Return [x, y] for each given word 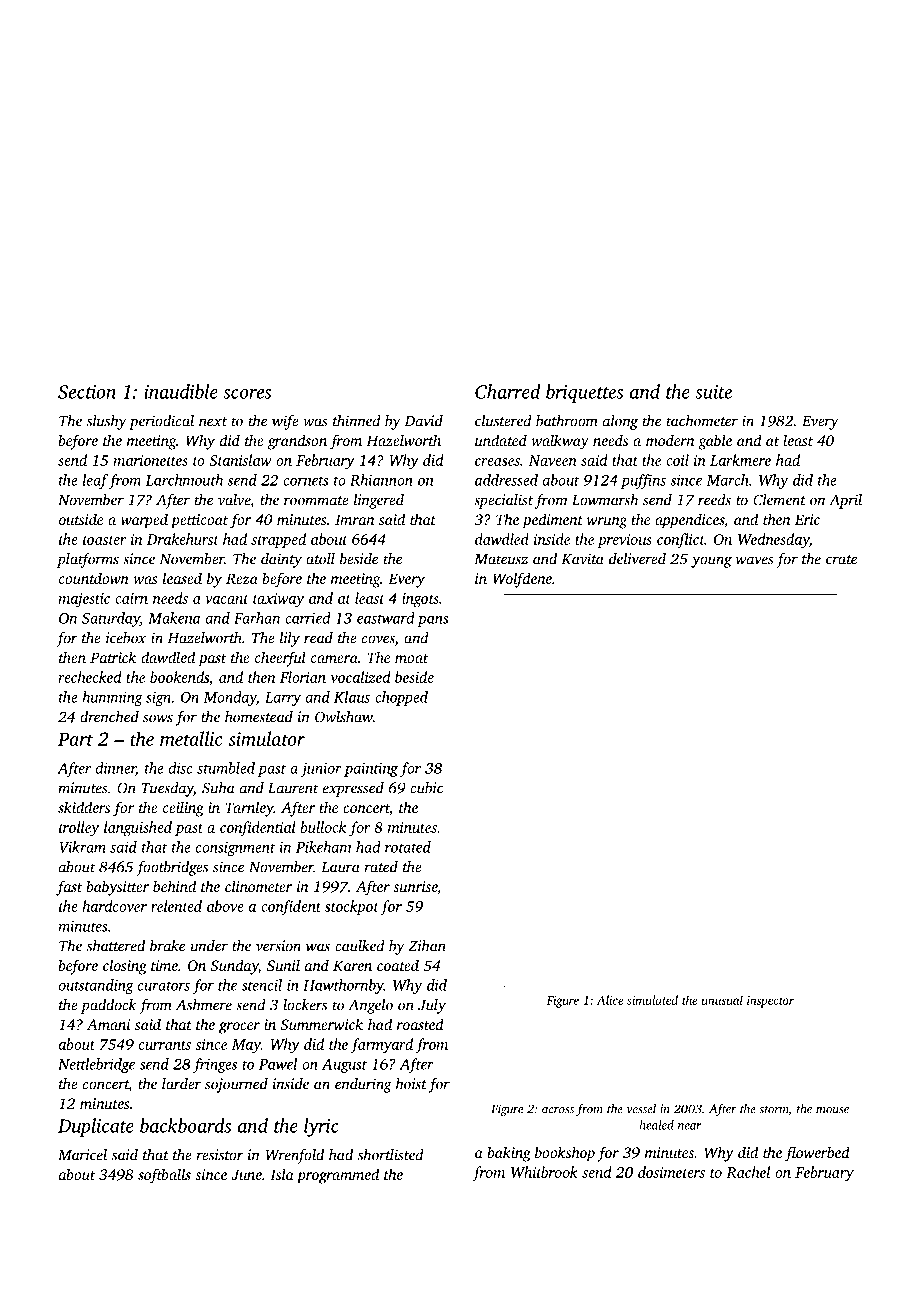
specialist [503, 501]
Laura [340, 867]
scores [247, 394]
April [845, 501]
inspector [770, 1002]
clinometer [258, 886]
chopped [401, 698]
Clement [779, 500]
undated [501, 440]
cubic [426, 788]
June [246, 1174]
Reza [242, 578]
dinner [116, 769]
